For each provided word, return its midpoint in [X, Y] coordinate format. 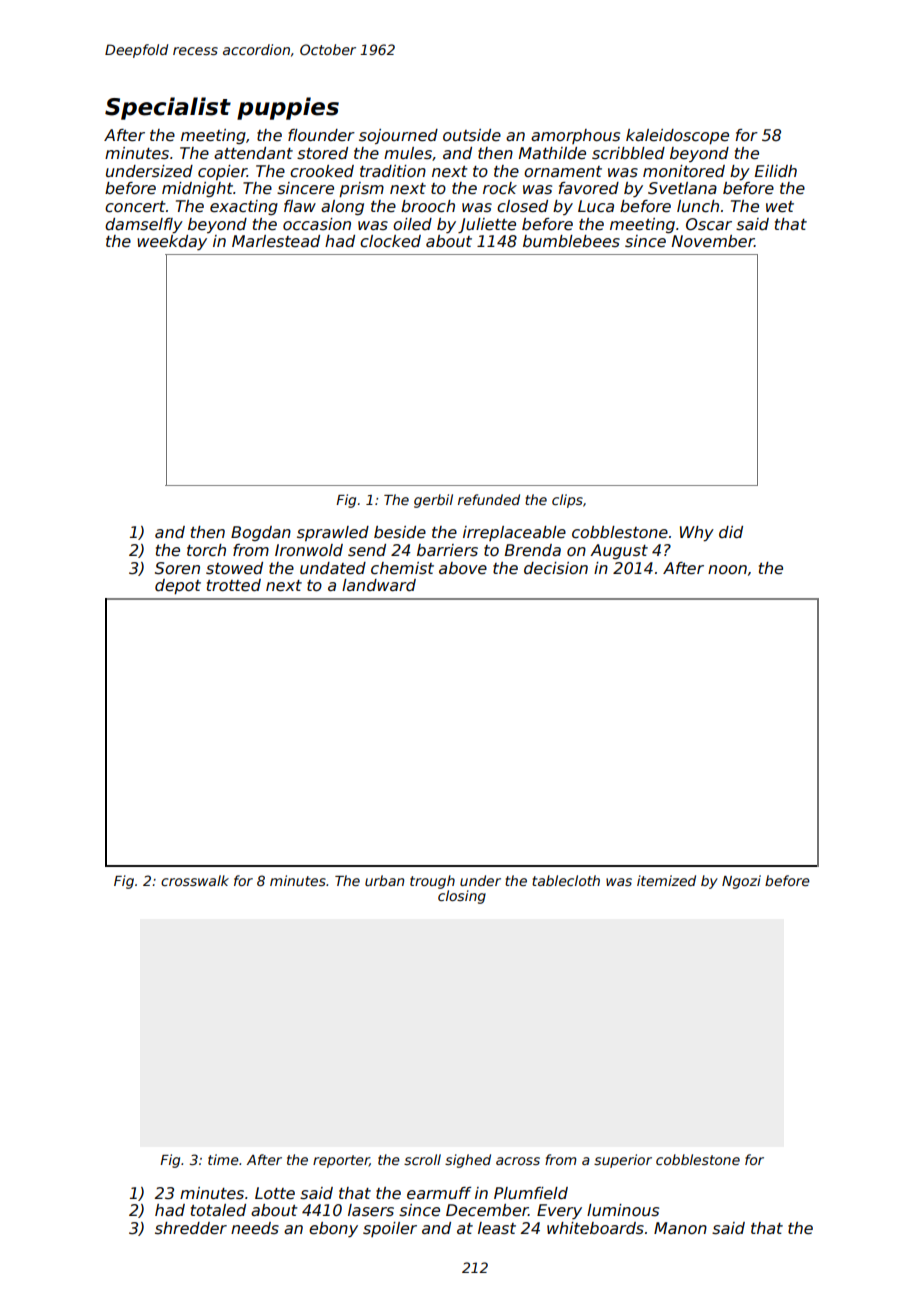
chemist [402, 568]
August [619, 551]
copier [222, 172]
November [713, 241]
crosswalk [195, 880]
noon [727, 569]
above [463, 568]
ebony [333, 1229]
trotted [234, 585]
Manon [680, 1228]
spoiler [390, 1229]
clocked [390, 241]
